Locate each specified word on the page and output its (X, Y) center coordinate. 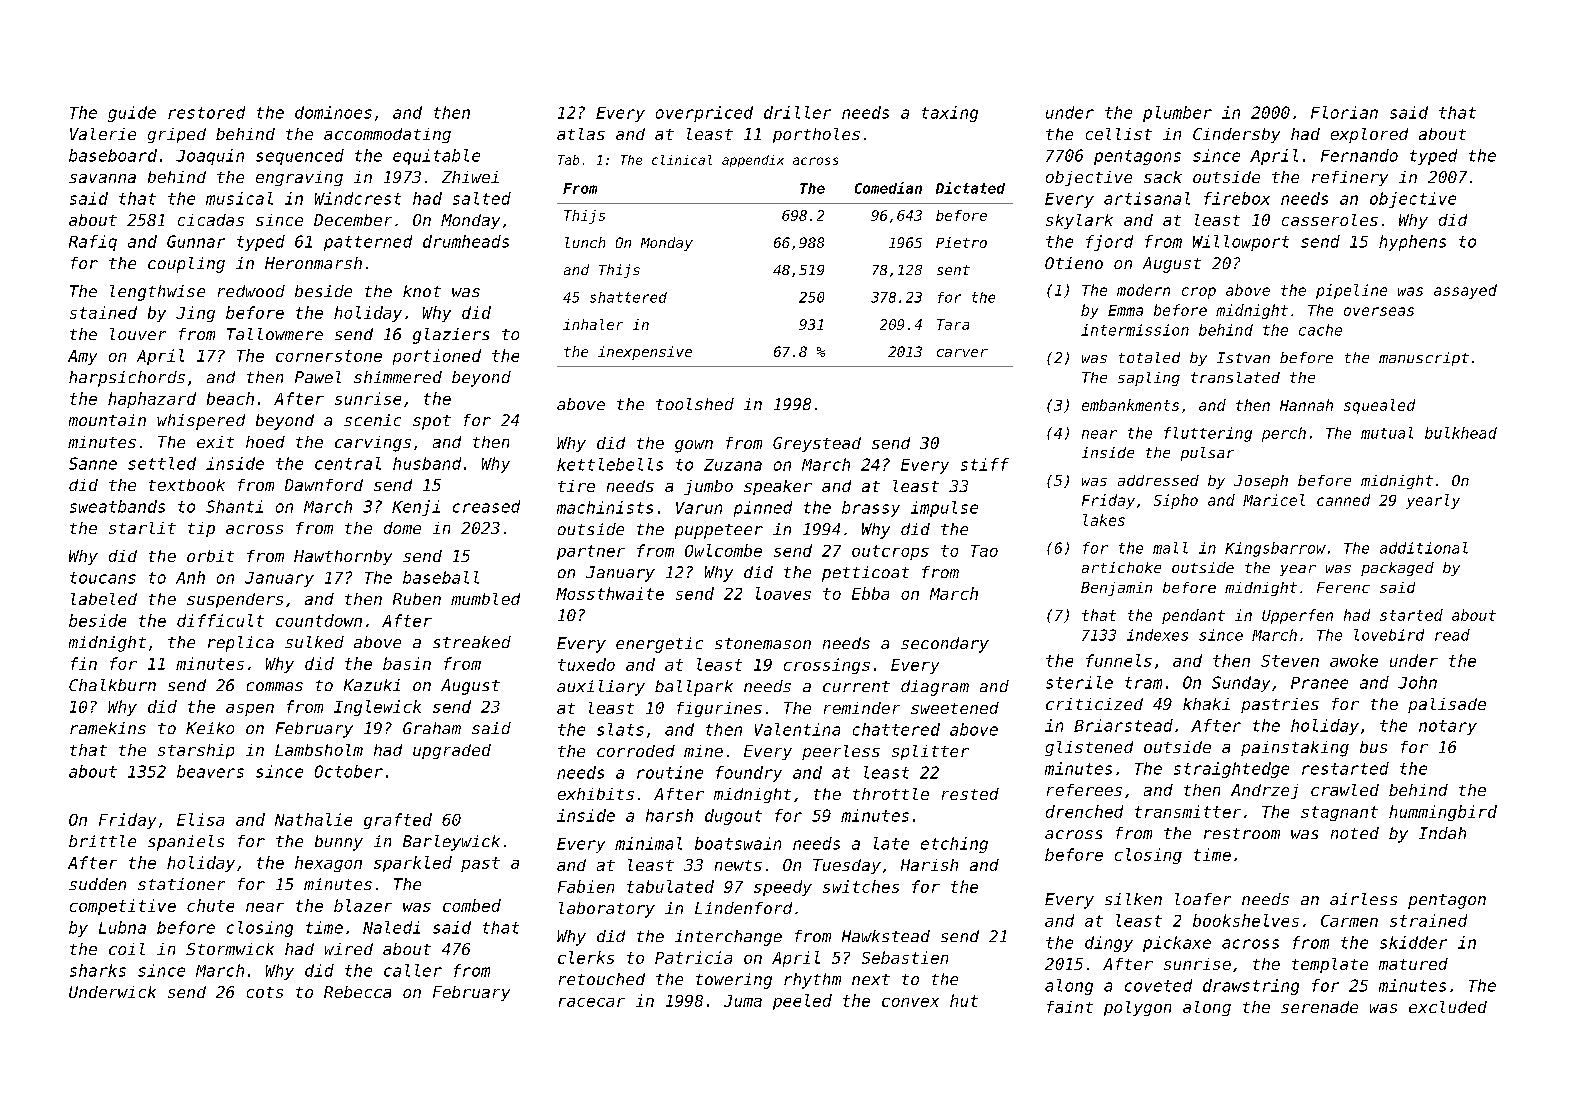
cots (265, 992)
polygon (1137, 1008)
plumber (1177, 114)
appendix (753, 161)
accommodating (387, 135)
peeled (802, 1002)
